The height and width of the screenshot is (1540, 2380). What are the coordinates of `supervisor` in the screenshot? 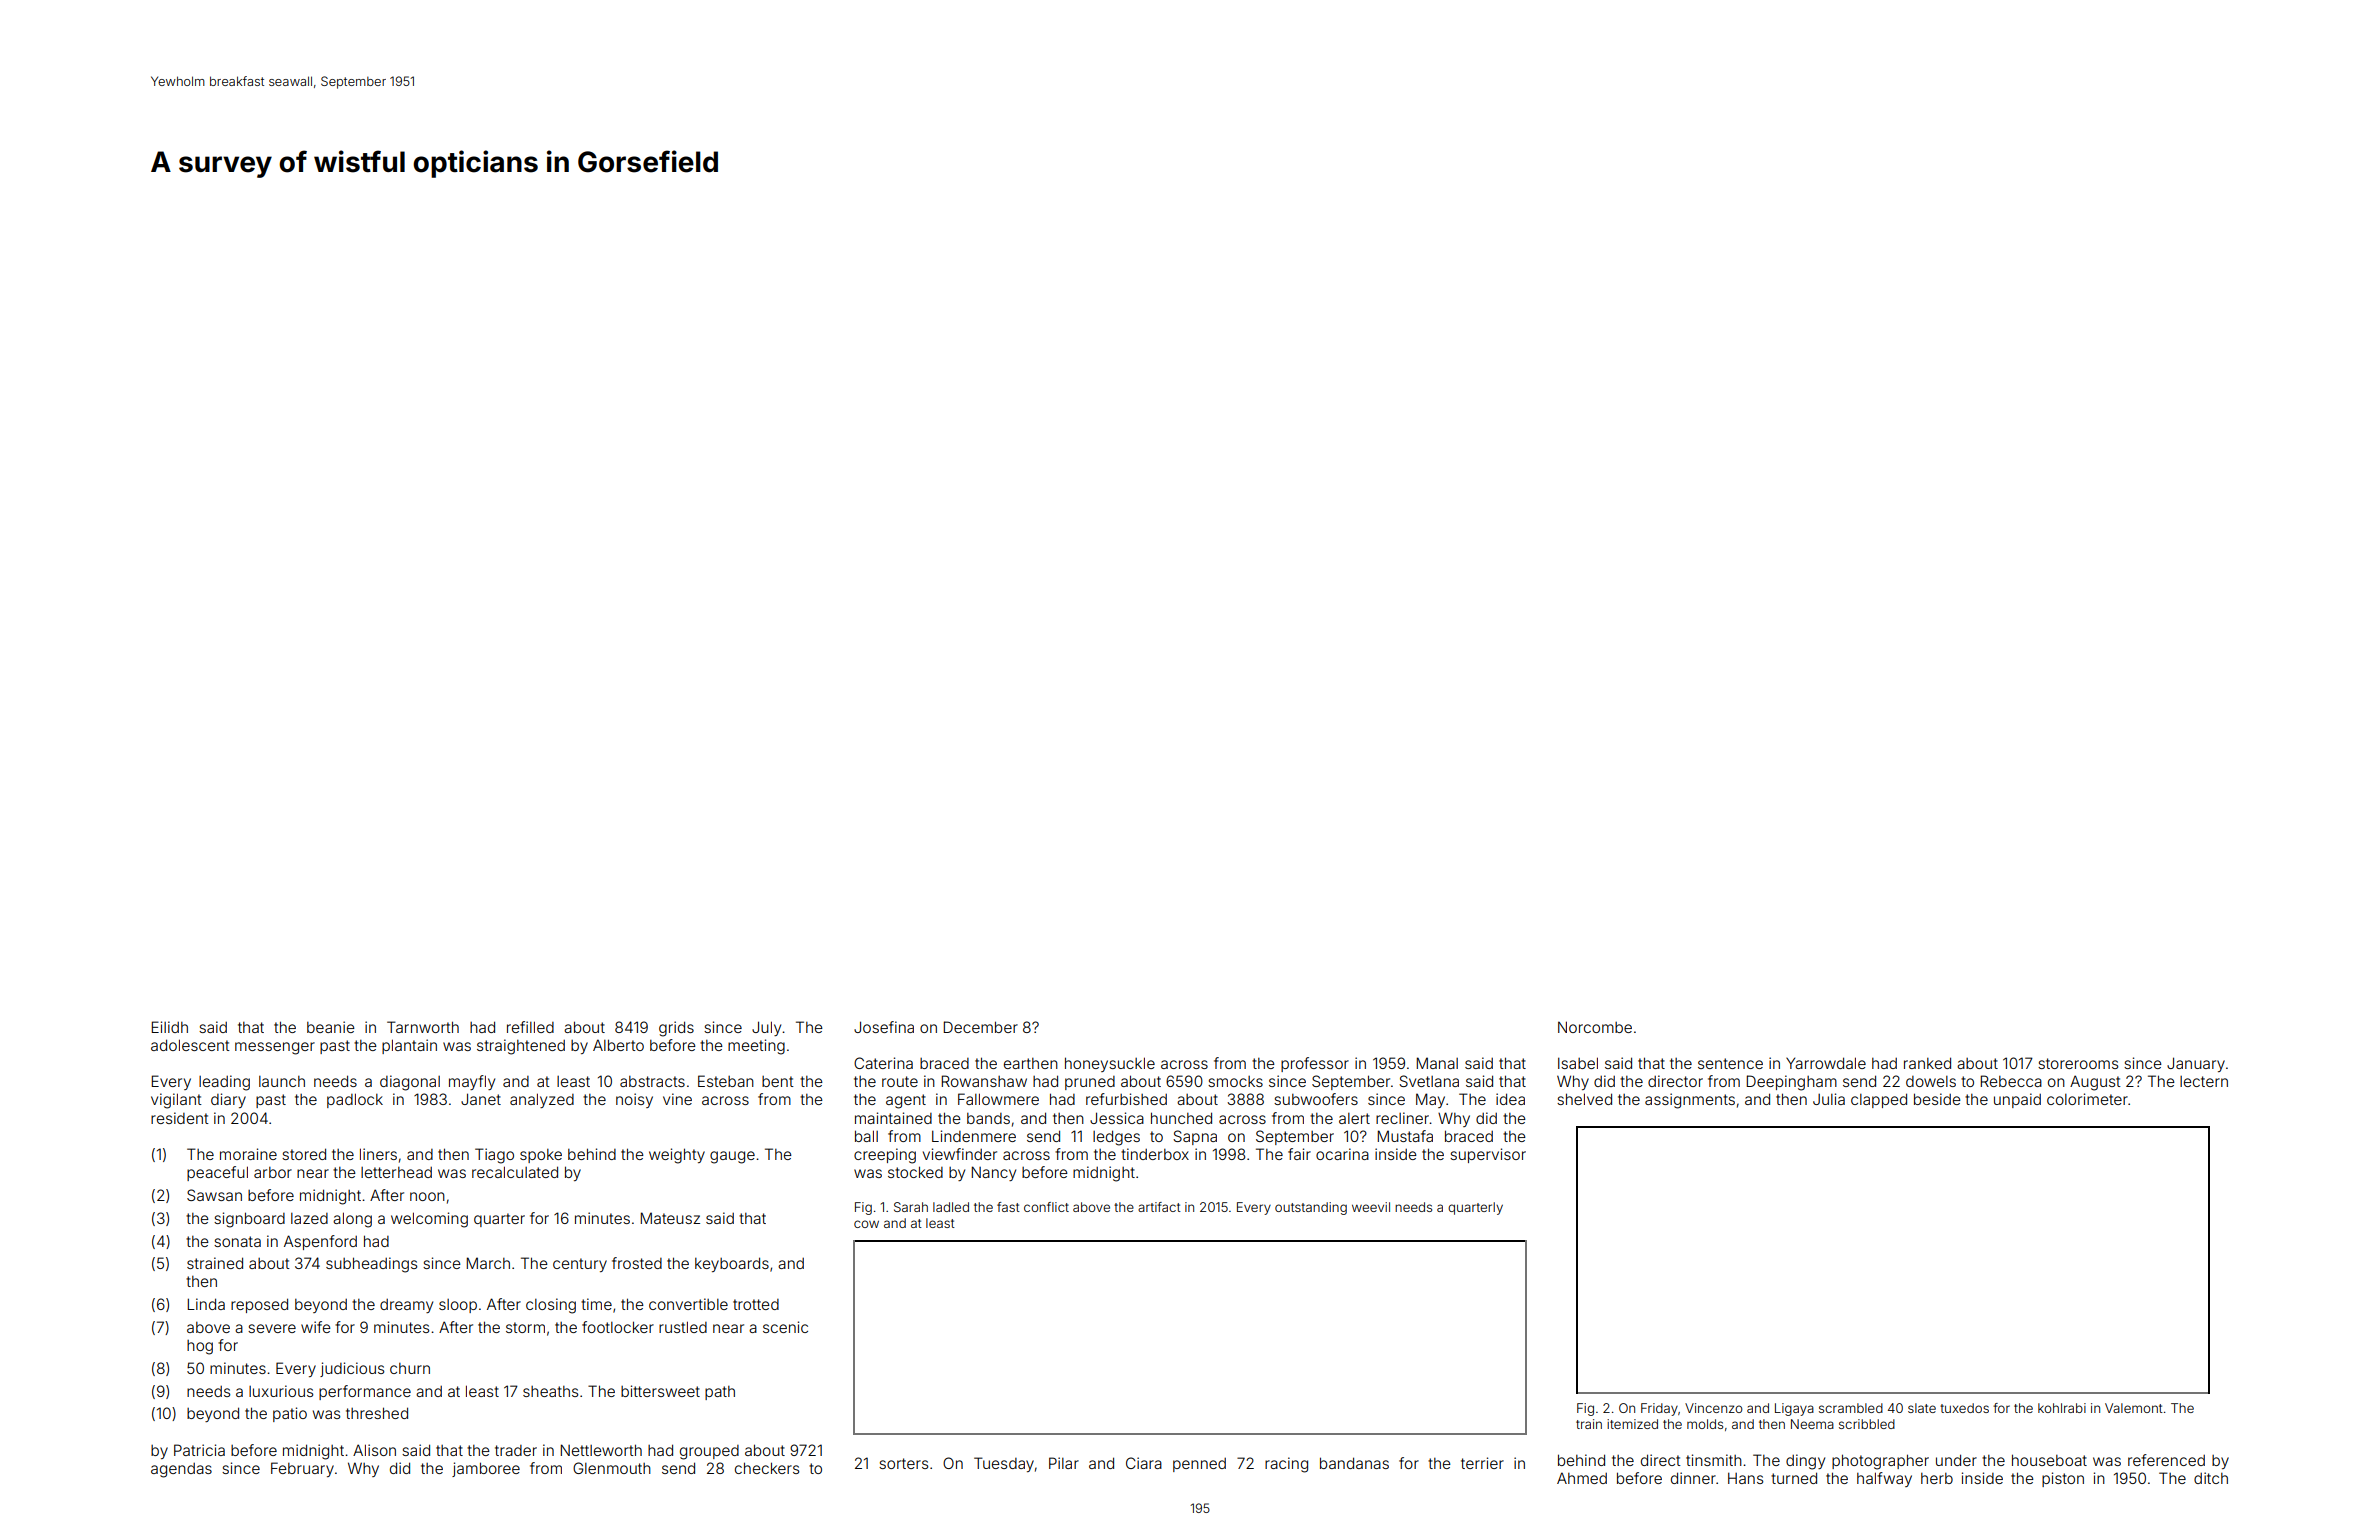 It's located at (1488, 1155).
